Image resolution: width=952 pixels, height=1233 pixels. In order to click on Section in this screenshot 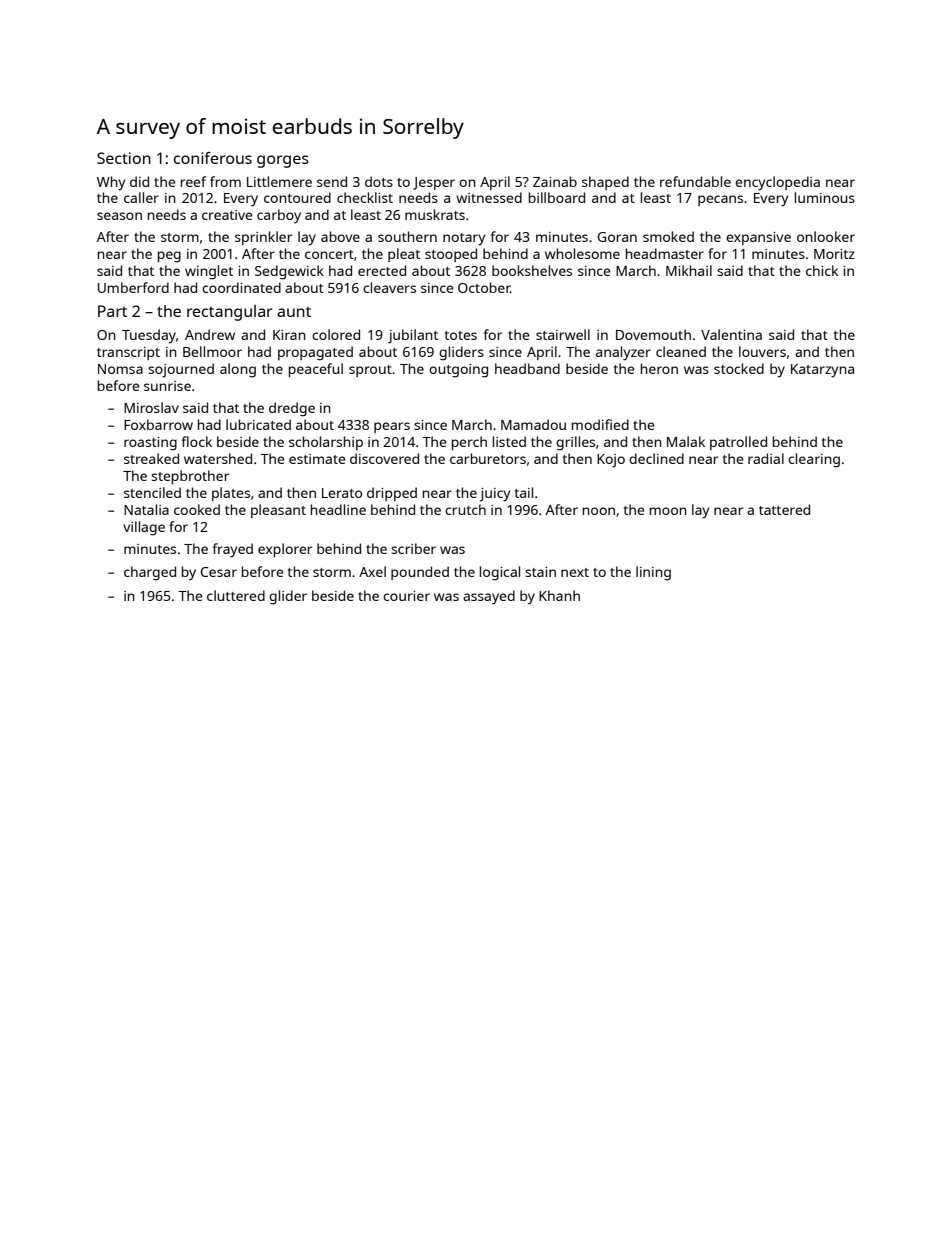, I will do `click(124, 158)`.
